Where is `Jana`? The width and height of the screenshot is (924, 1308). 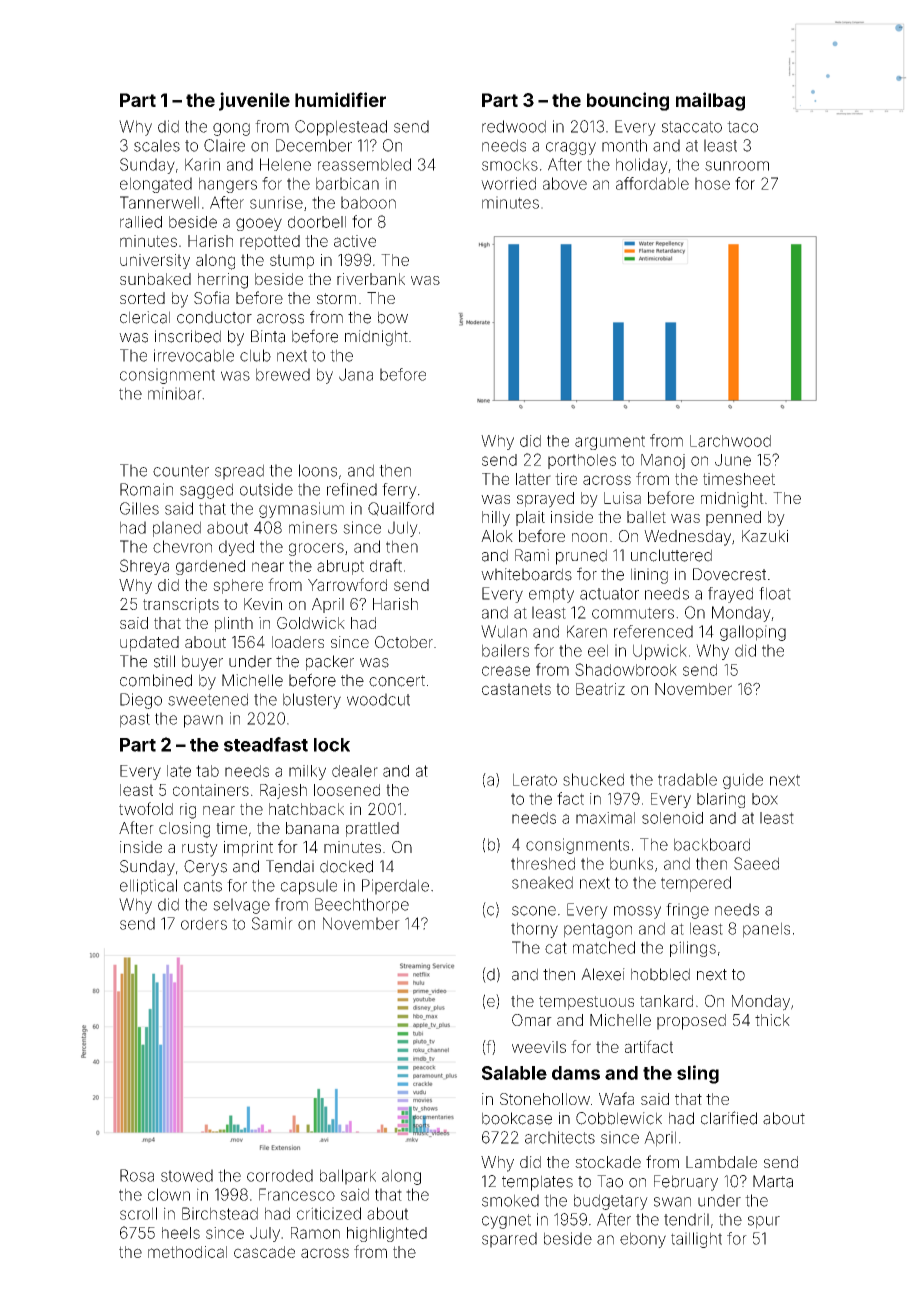
Jana is located at coordinates (356, 374).
